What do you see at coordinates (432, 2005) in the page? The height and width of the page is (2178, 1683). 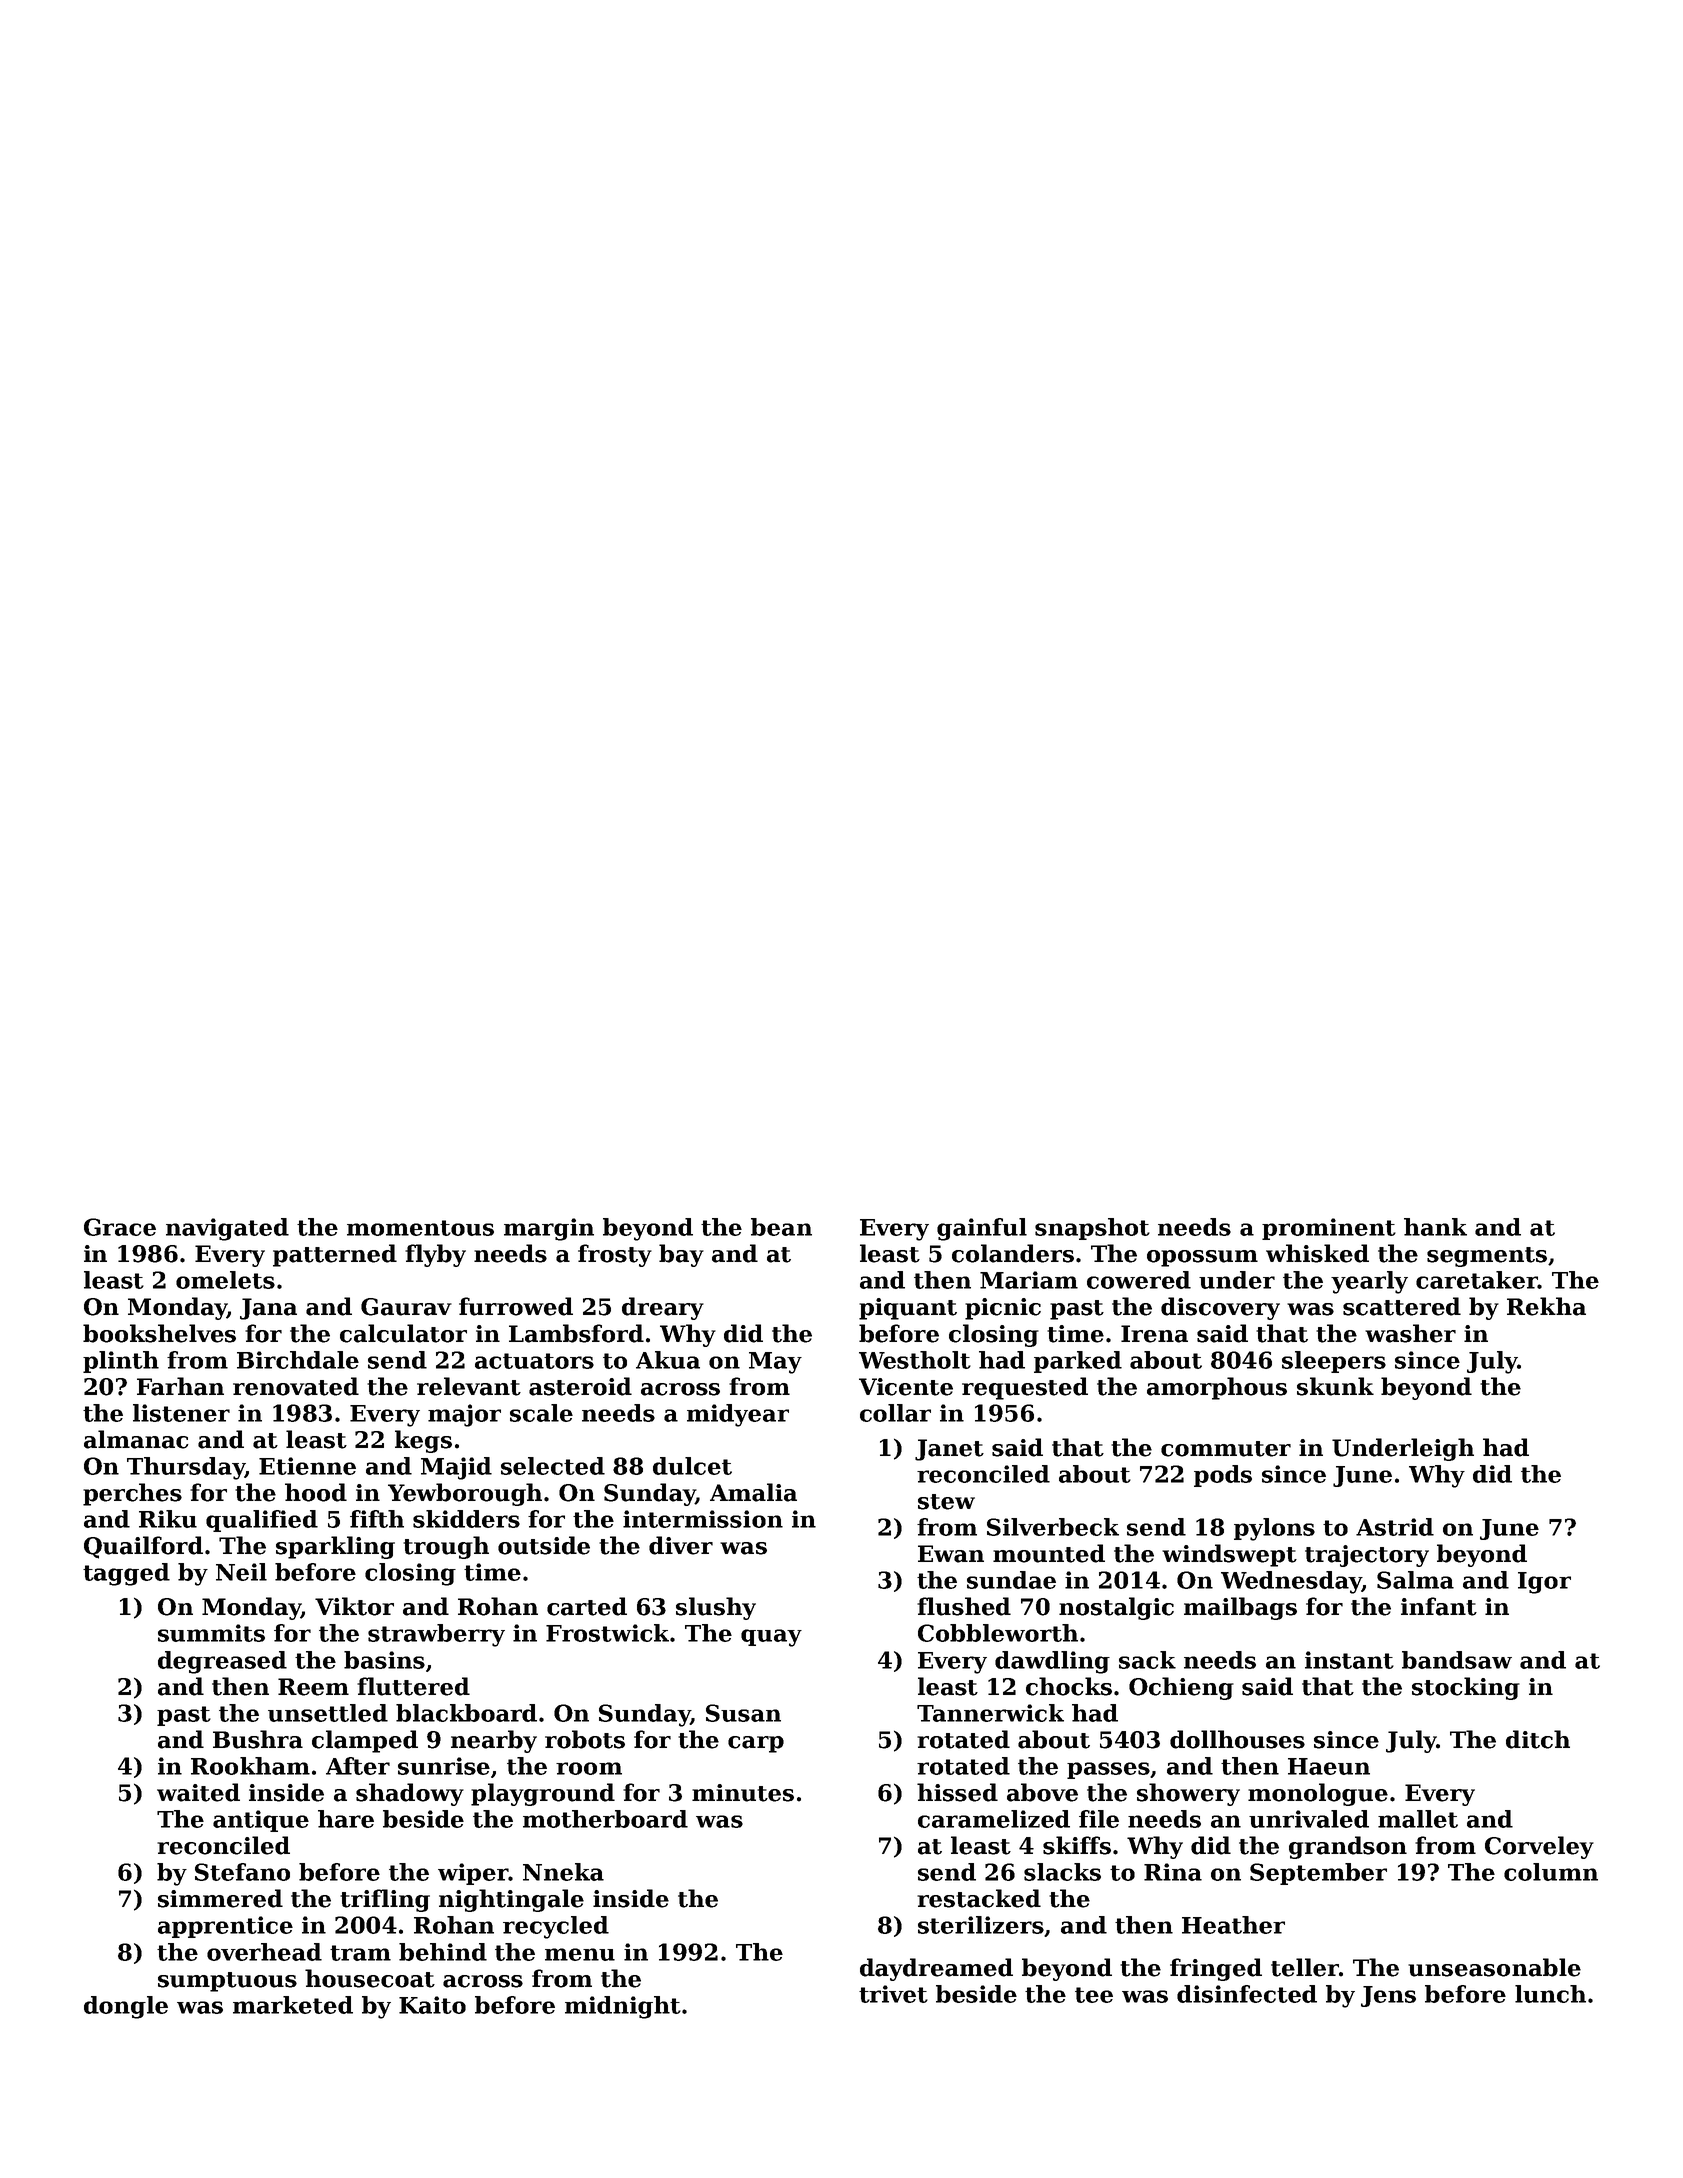 I see `Kaito` at bounding box center [432, 2005].
